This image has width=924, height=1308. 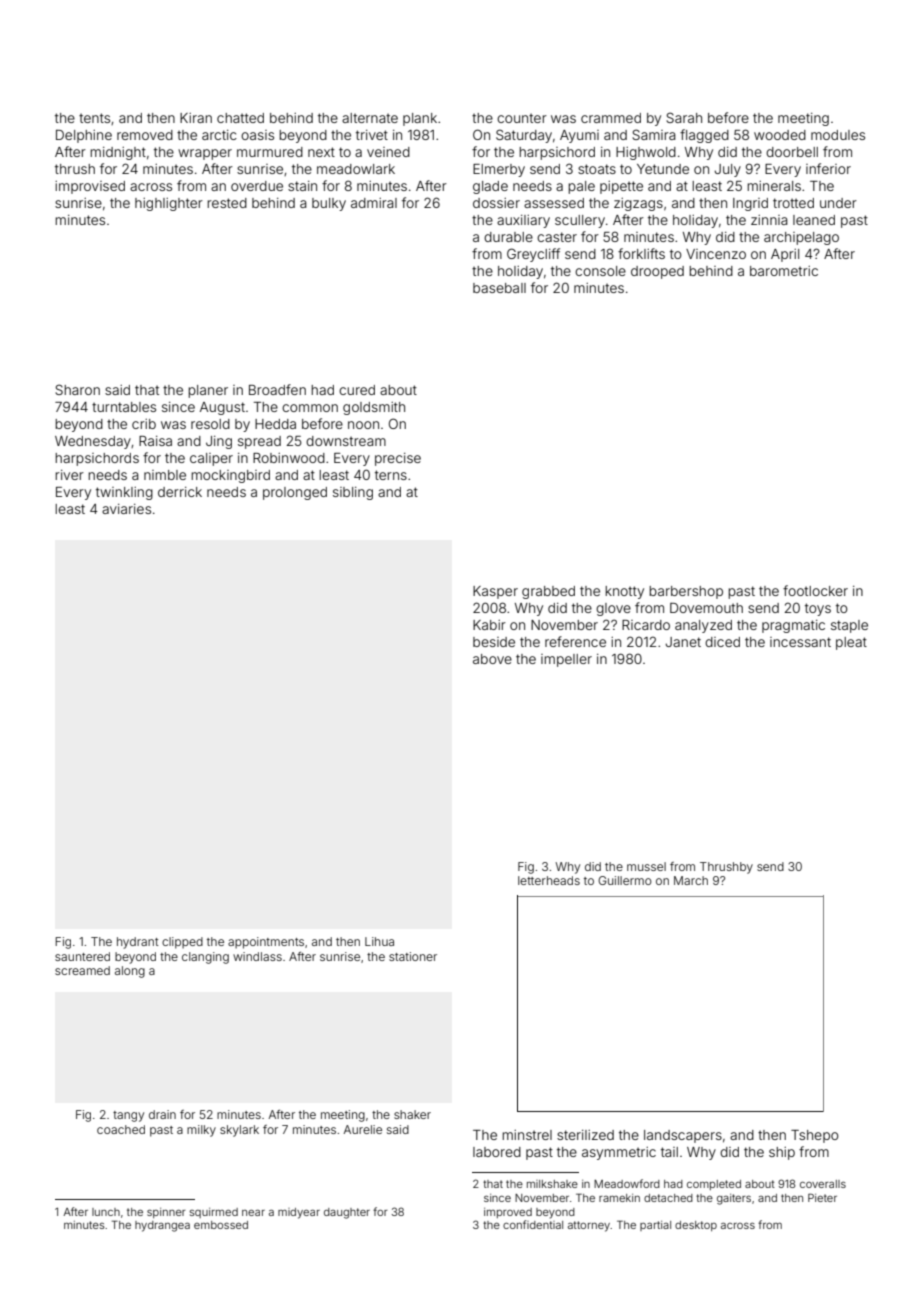 What do you see at coordinates (82, 956) in the image?
I see `sauntered` at bounding box center [82, 956].
